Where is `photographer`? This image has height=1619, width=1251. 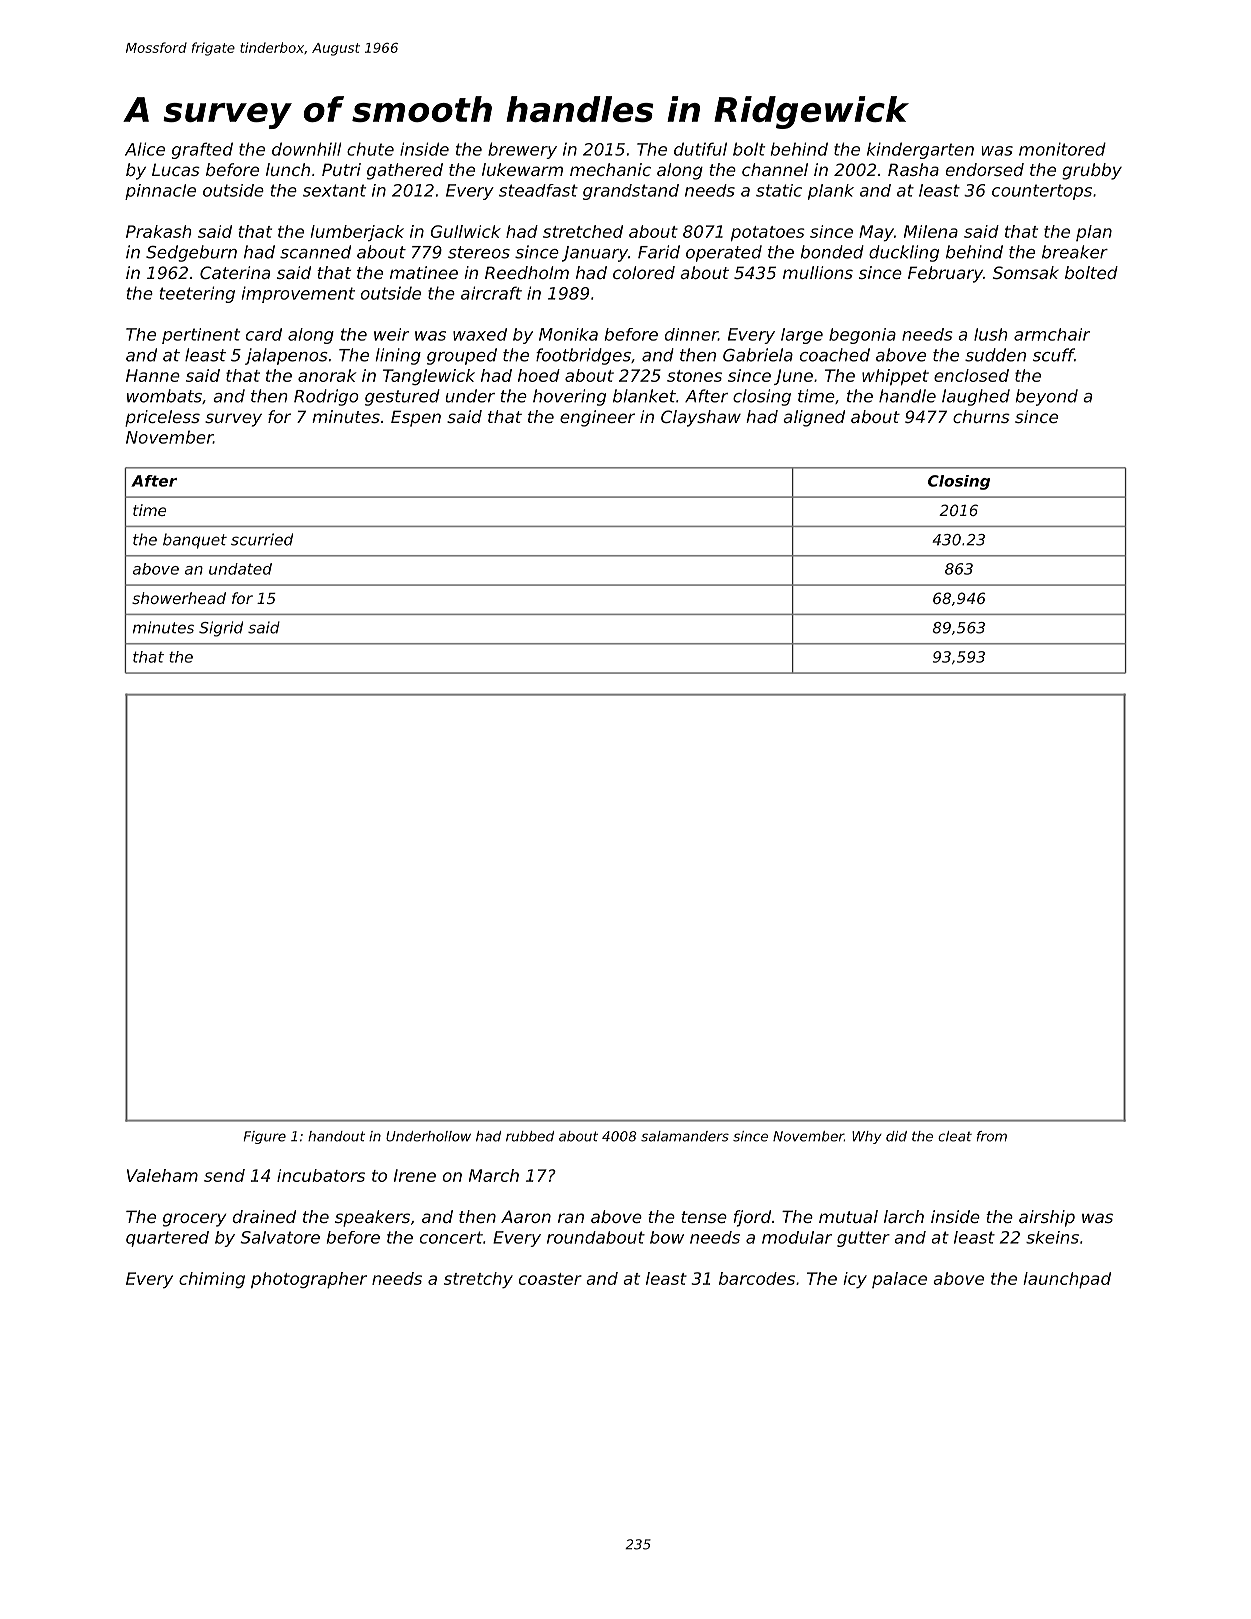
photographer is located at coordinates (309, 1280).
